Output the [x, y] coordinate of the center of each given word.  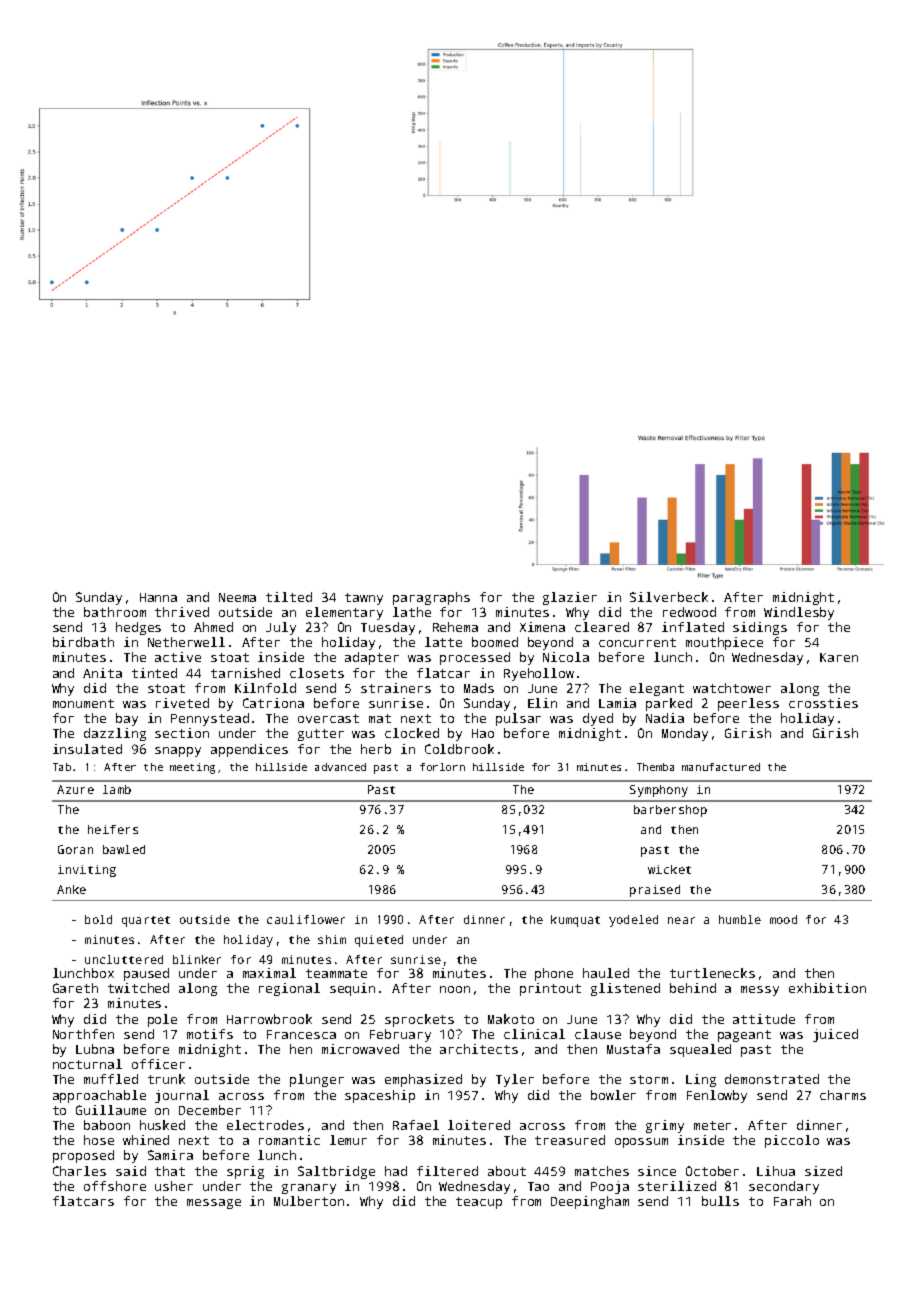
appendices [249, 750]
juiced [835, 1035]
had [396, 1171]
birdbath [83, 642]
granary [309, 1189]
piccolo [792, 1141]
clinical [534, 1034]
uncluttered [124, 959]
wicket [669, 869]
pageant [744, 1036]
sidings [760, 628]
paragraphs [431, 598]
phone [554, 974]
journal [182, 1096]
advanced [340, 767]
